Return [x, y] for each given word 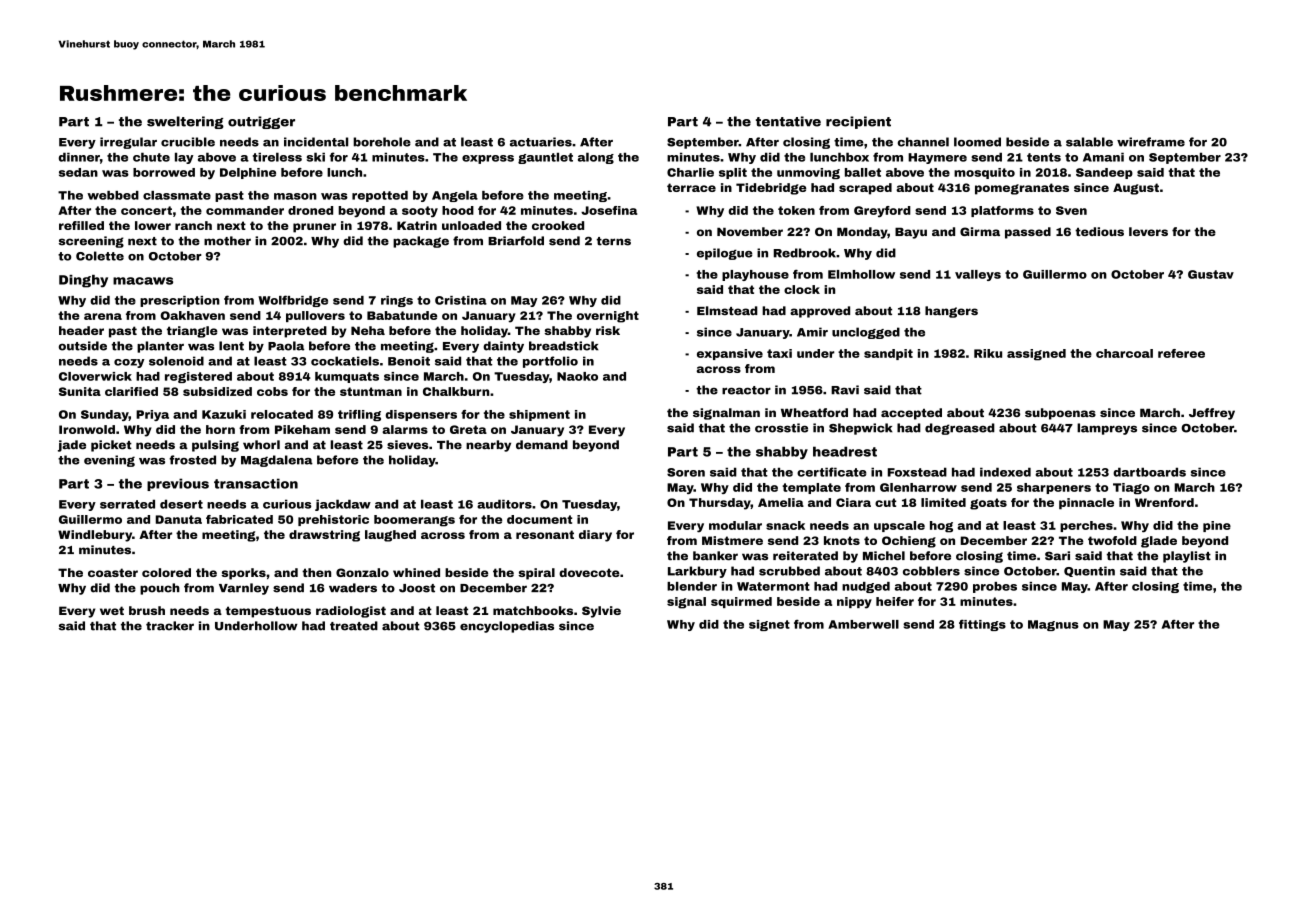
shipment [539, 415]
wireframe [1151, 142]
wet [112, 610]
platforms [1002, 211]
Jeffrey [1212, 414]
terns [614, 241]
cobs [272, 391]
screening [91, 242]
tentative [788, 121]
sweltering [185, 122]
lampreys [1107, 429]
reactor [746, 390]
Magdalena [277, 461]
